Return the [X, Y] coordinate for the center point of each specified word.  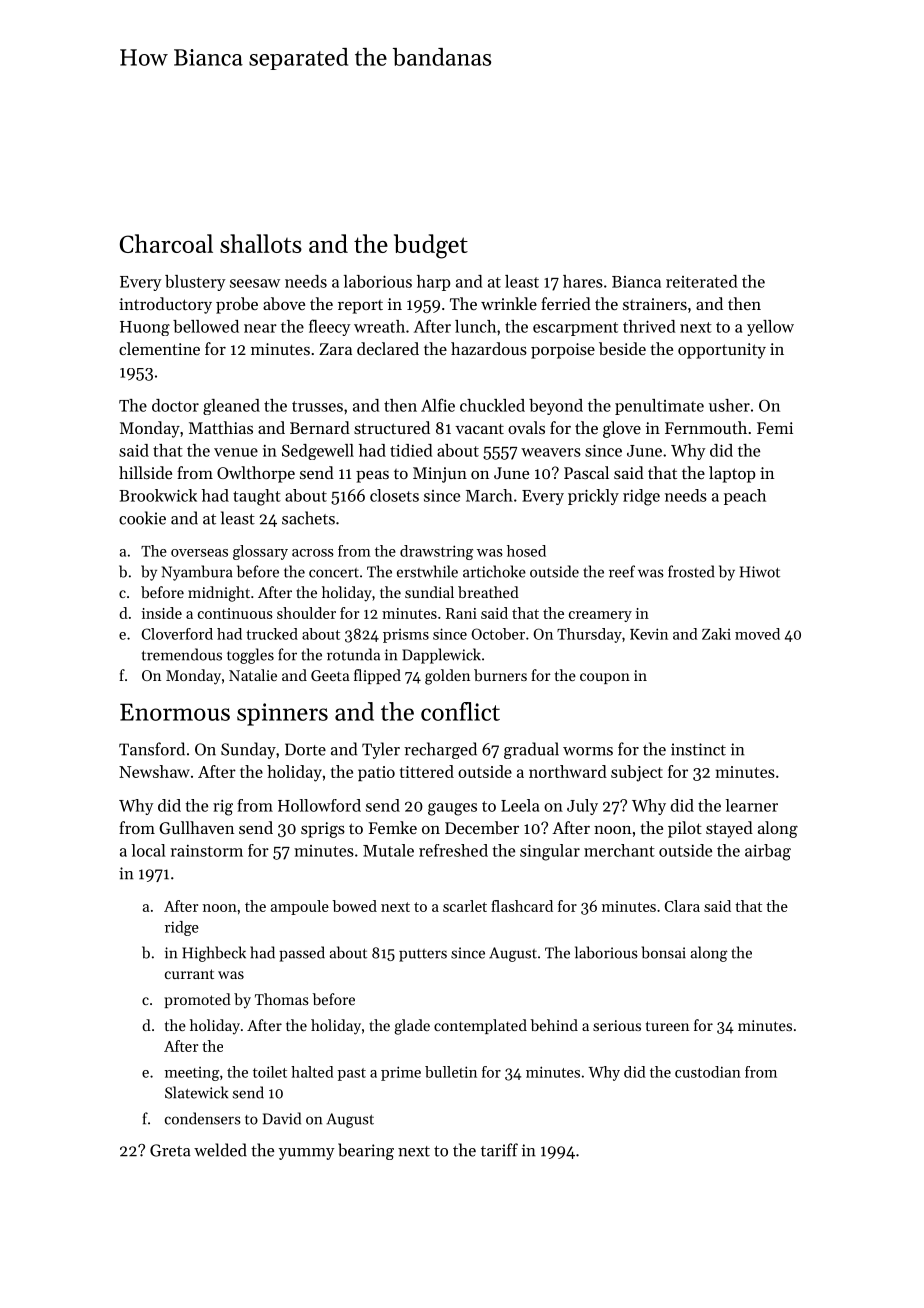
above [284, 303]
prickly [593, 497]
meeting [192, 1074]
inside [162, 613]
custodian [708, 1072]
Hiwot [760, 572]
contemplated [480, 1026]
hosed [526, 551]
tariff [499, 1150]
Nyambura [197, 573]
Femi [775, 428]
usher [729, 405]
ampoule [300, 907]
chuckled [492, 405]
